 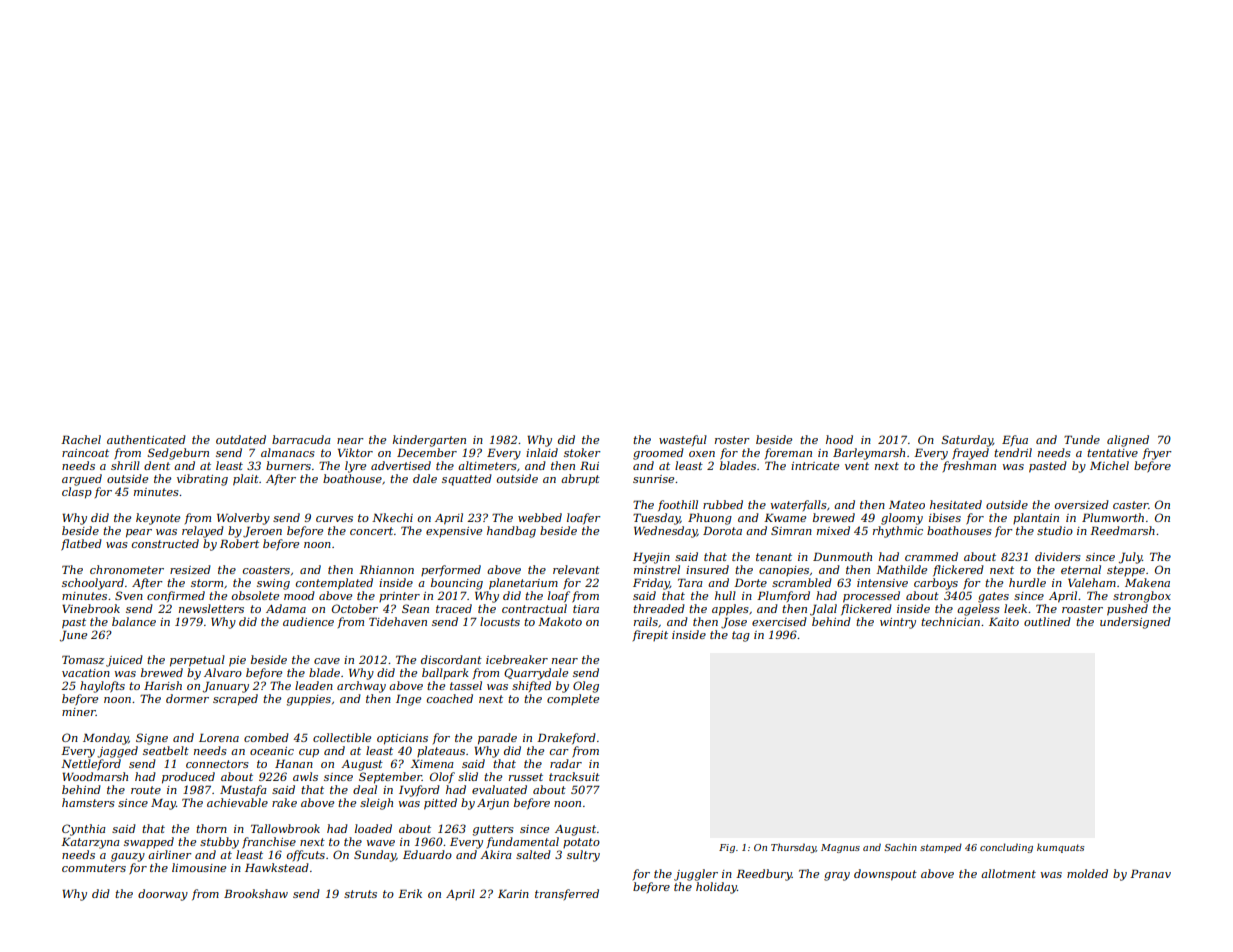 I want to click on thorn, so click(x=211, y=828).
